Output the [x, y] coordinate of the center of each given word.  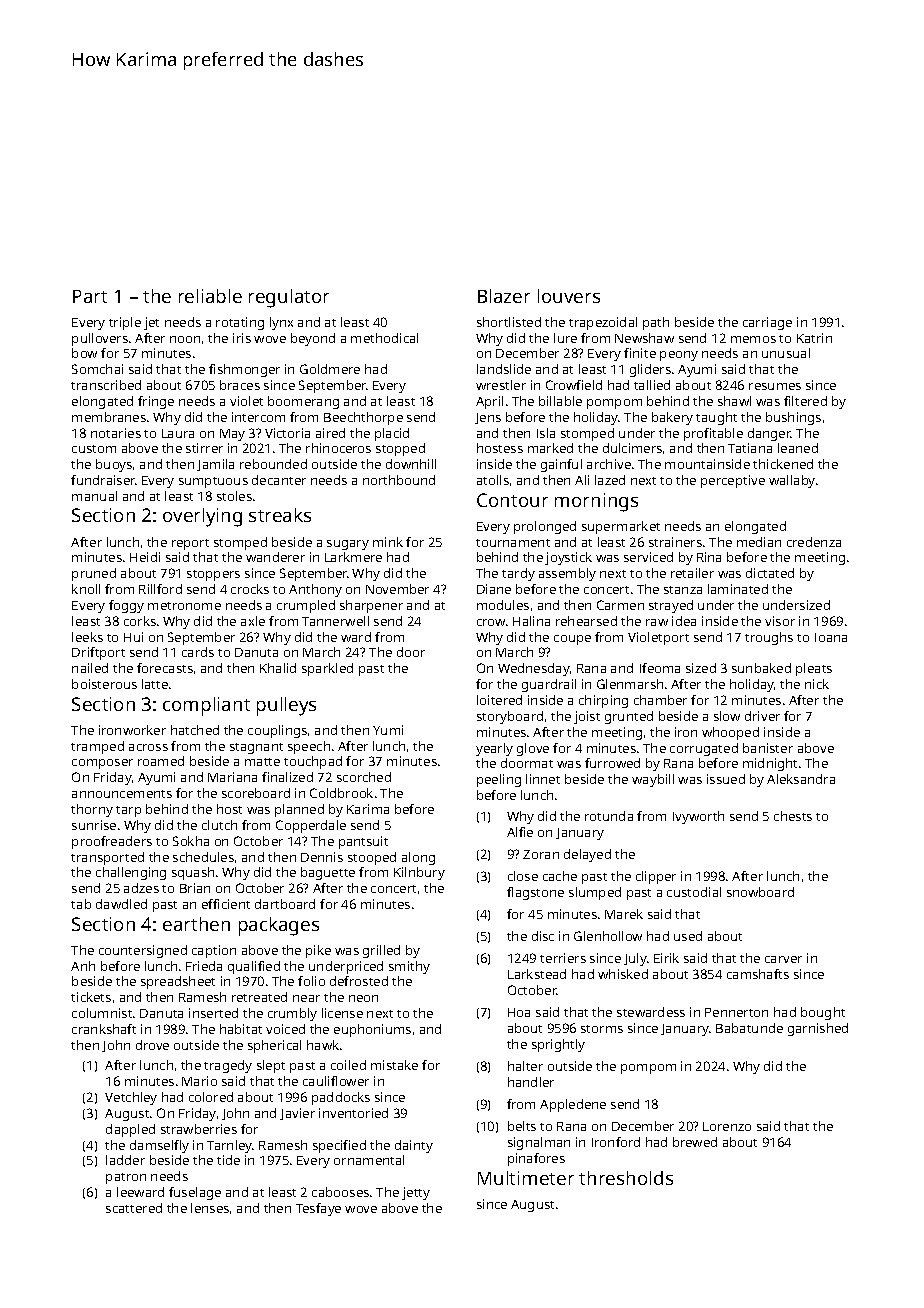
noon [185, 339]
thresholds [626, 1178]
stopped [400, 449]
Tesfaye [318, 1209]
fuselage [195, 1193]
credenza [814, 542]
